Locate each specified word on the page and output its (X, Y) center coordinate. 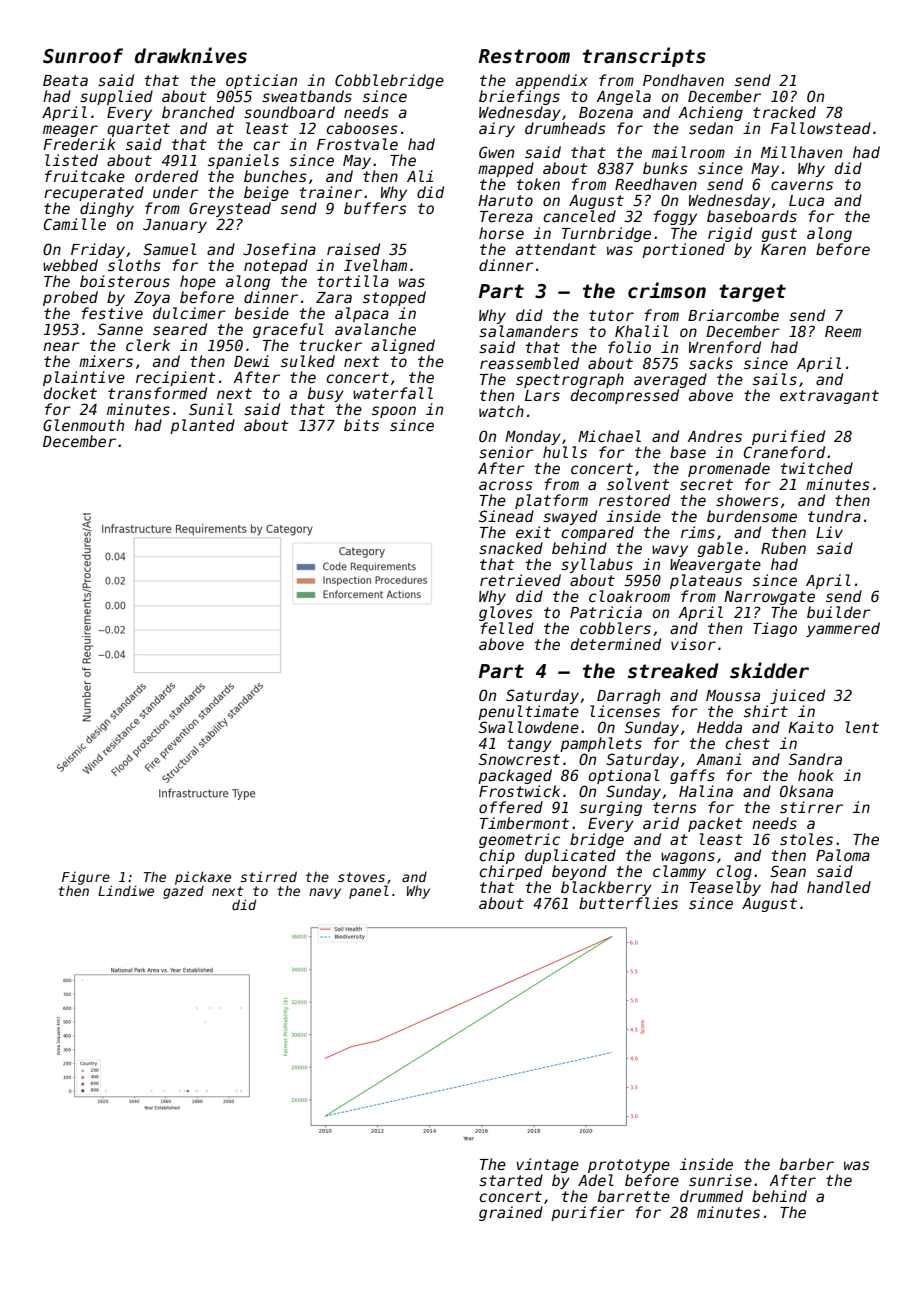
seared (180, 329)
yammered (843, 629)
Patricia (606, 612)
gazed (183, 892)
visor (693, 644)
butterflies (628, 903)
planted (202, 426)
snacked (511, 548)
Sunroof (83, 56)
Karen (783, 249)
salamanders (528, 331)
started (511, 1180)
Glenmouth (83, 425)
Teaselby (725, 888)
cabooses (362, 128)
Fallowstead (821, 128)
